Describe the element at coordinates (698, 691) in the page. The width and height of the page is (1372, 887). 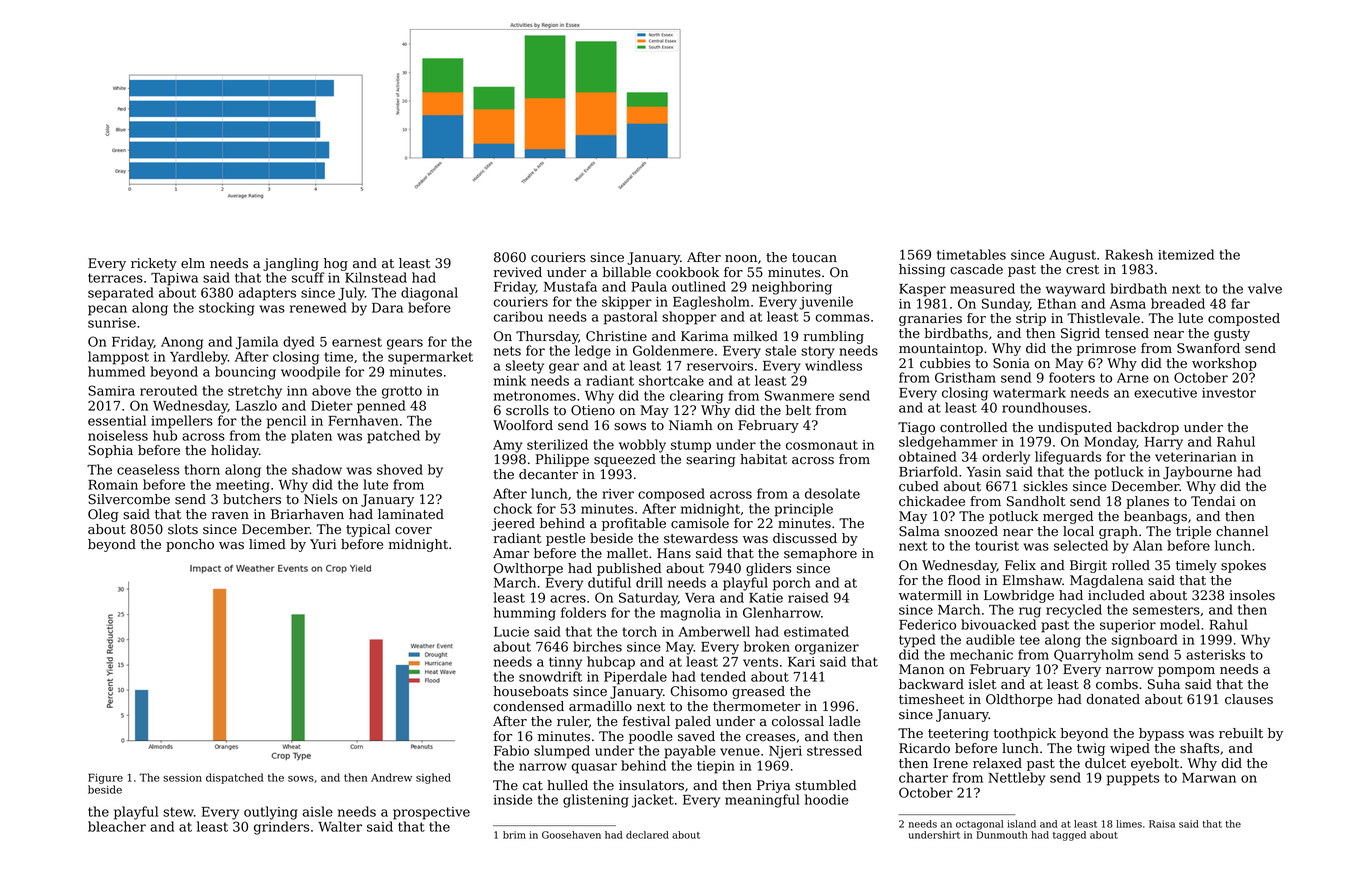
I see `Chisomo` at that location.
